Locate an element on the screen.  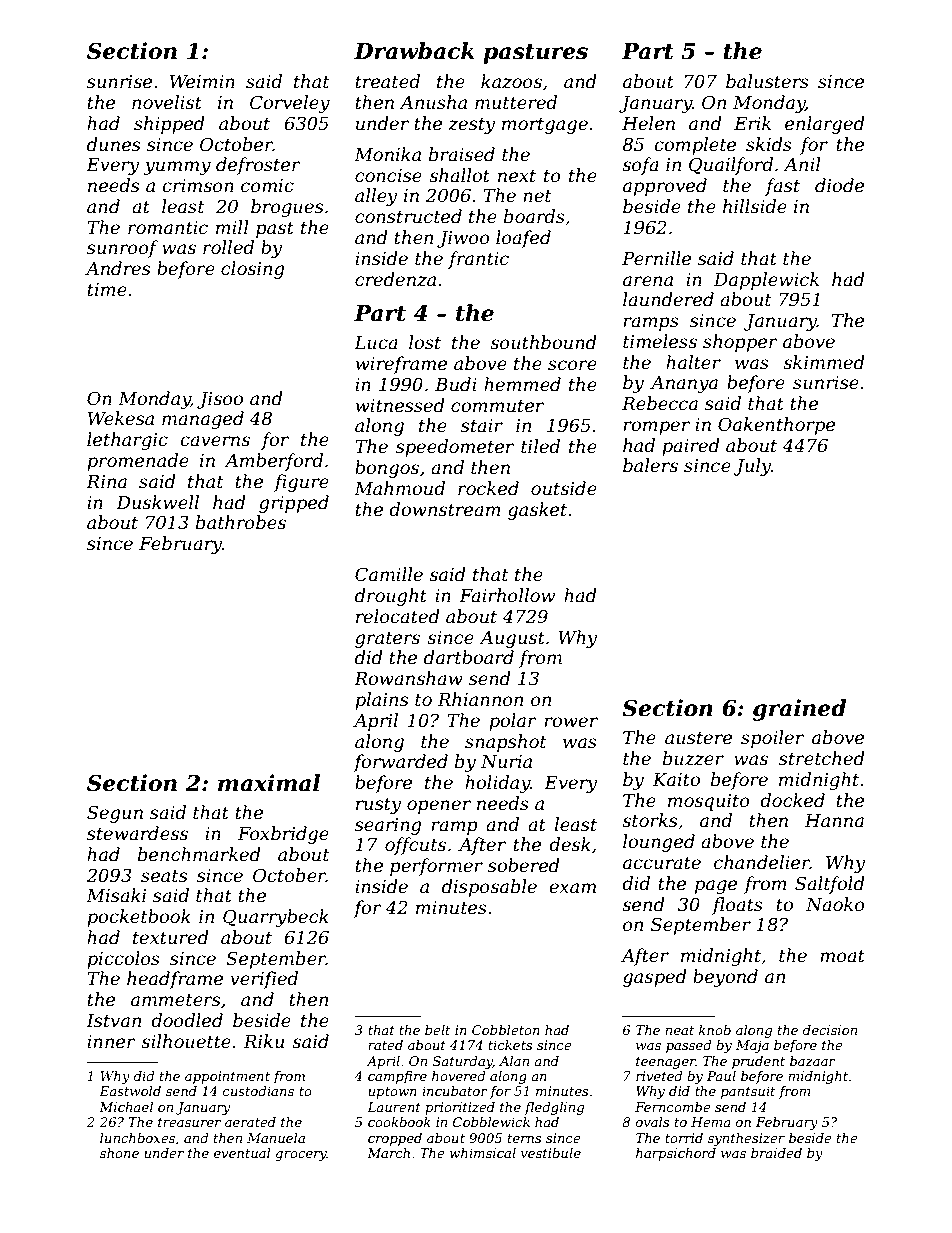
bathrobes is located at coordinates (241, 522).
